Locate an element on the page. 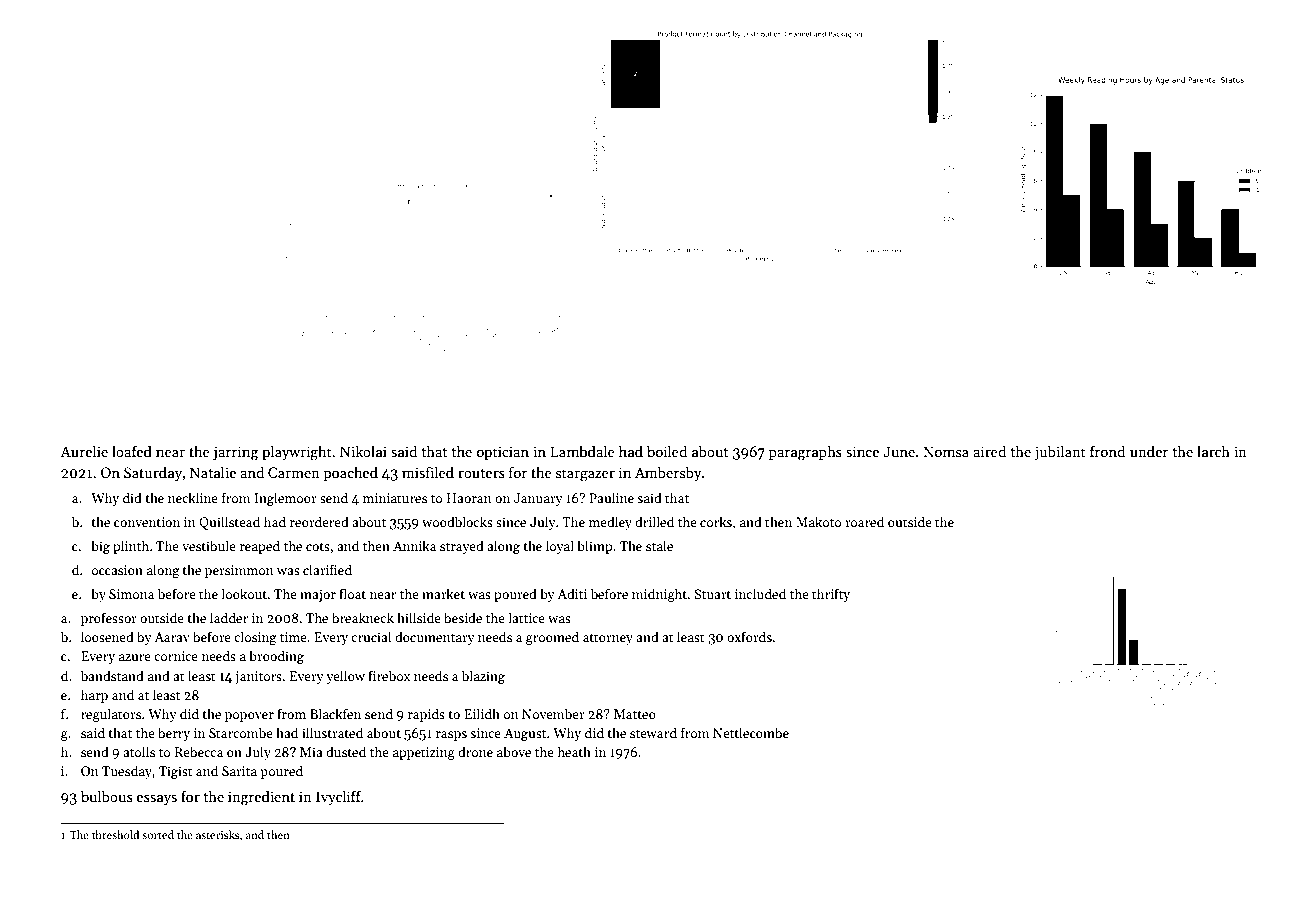  roared is located at coordinates (864, 521).
